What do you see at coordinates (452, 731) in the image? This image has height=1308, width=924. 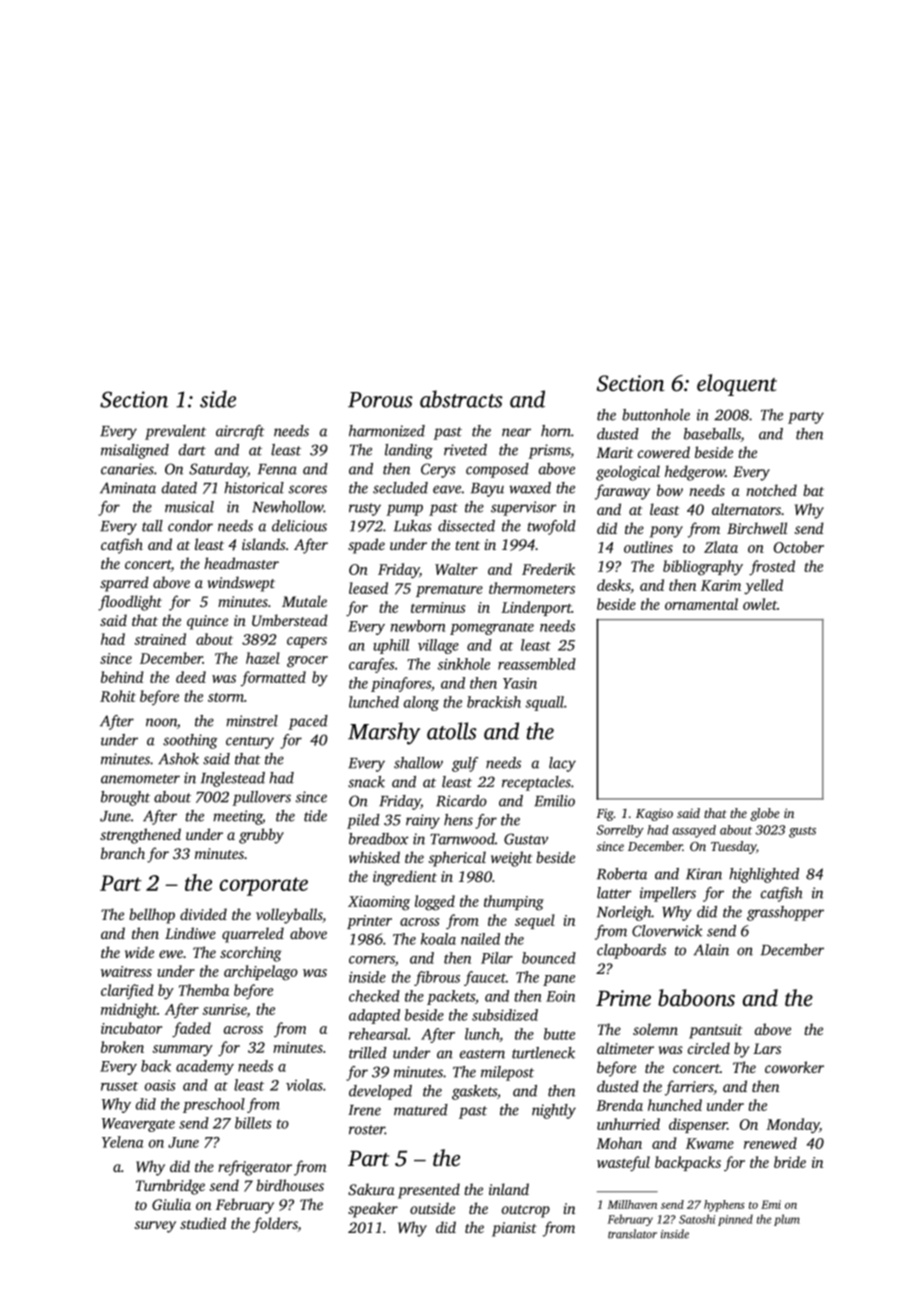 I see `atolls` at bounding box center [452, 731].
